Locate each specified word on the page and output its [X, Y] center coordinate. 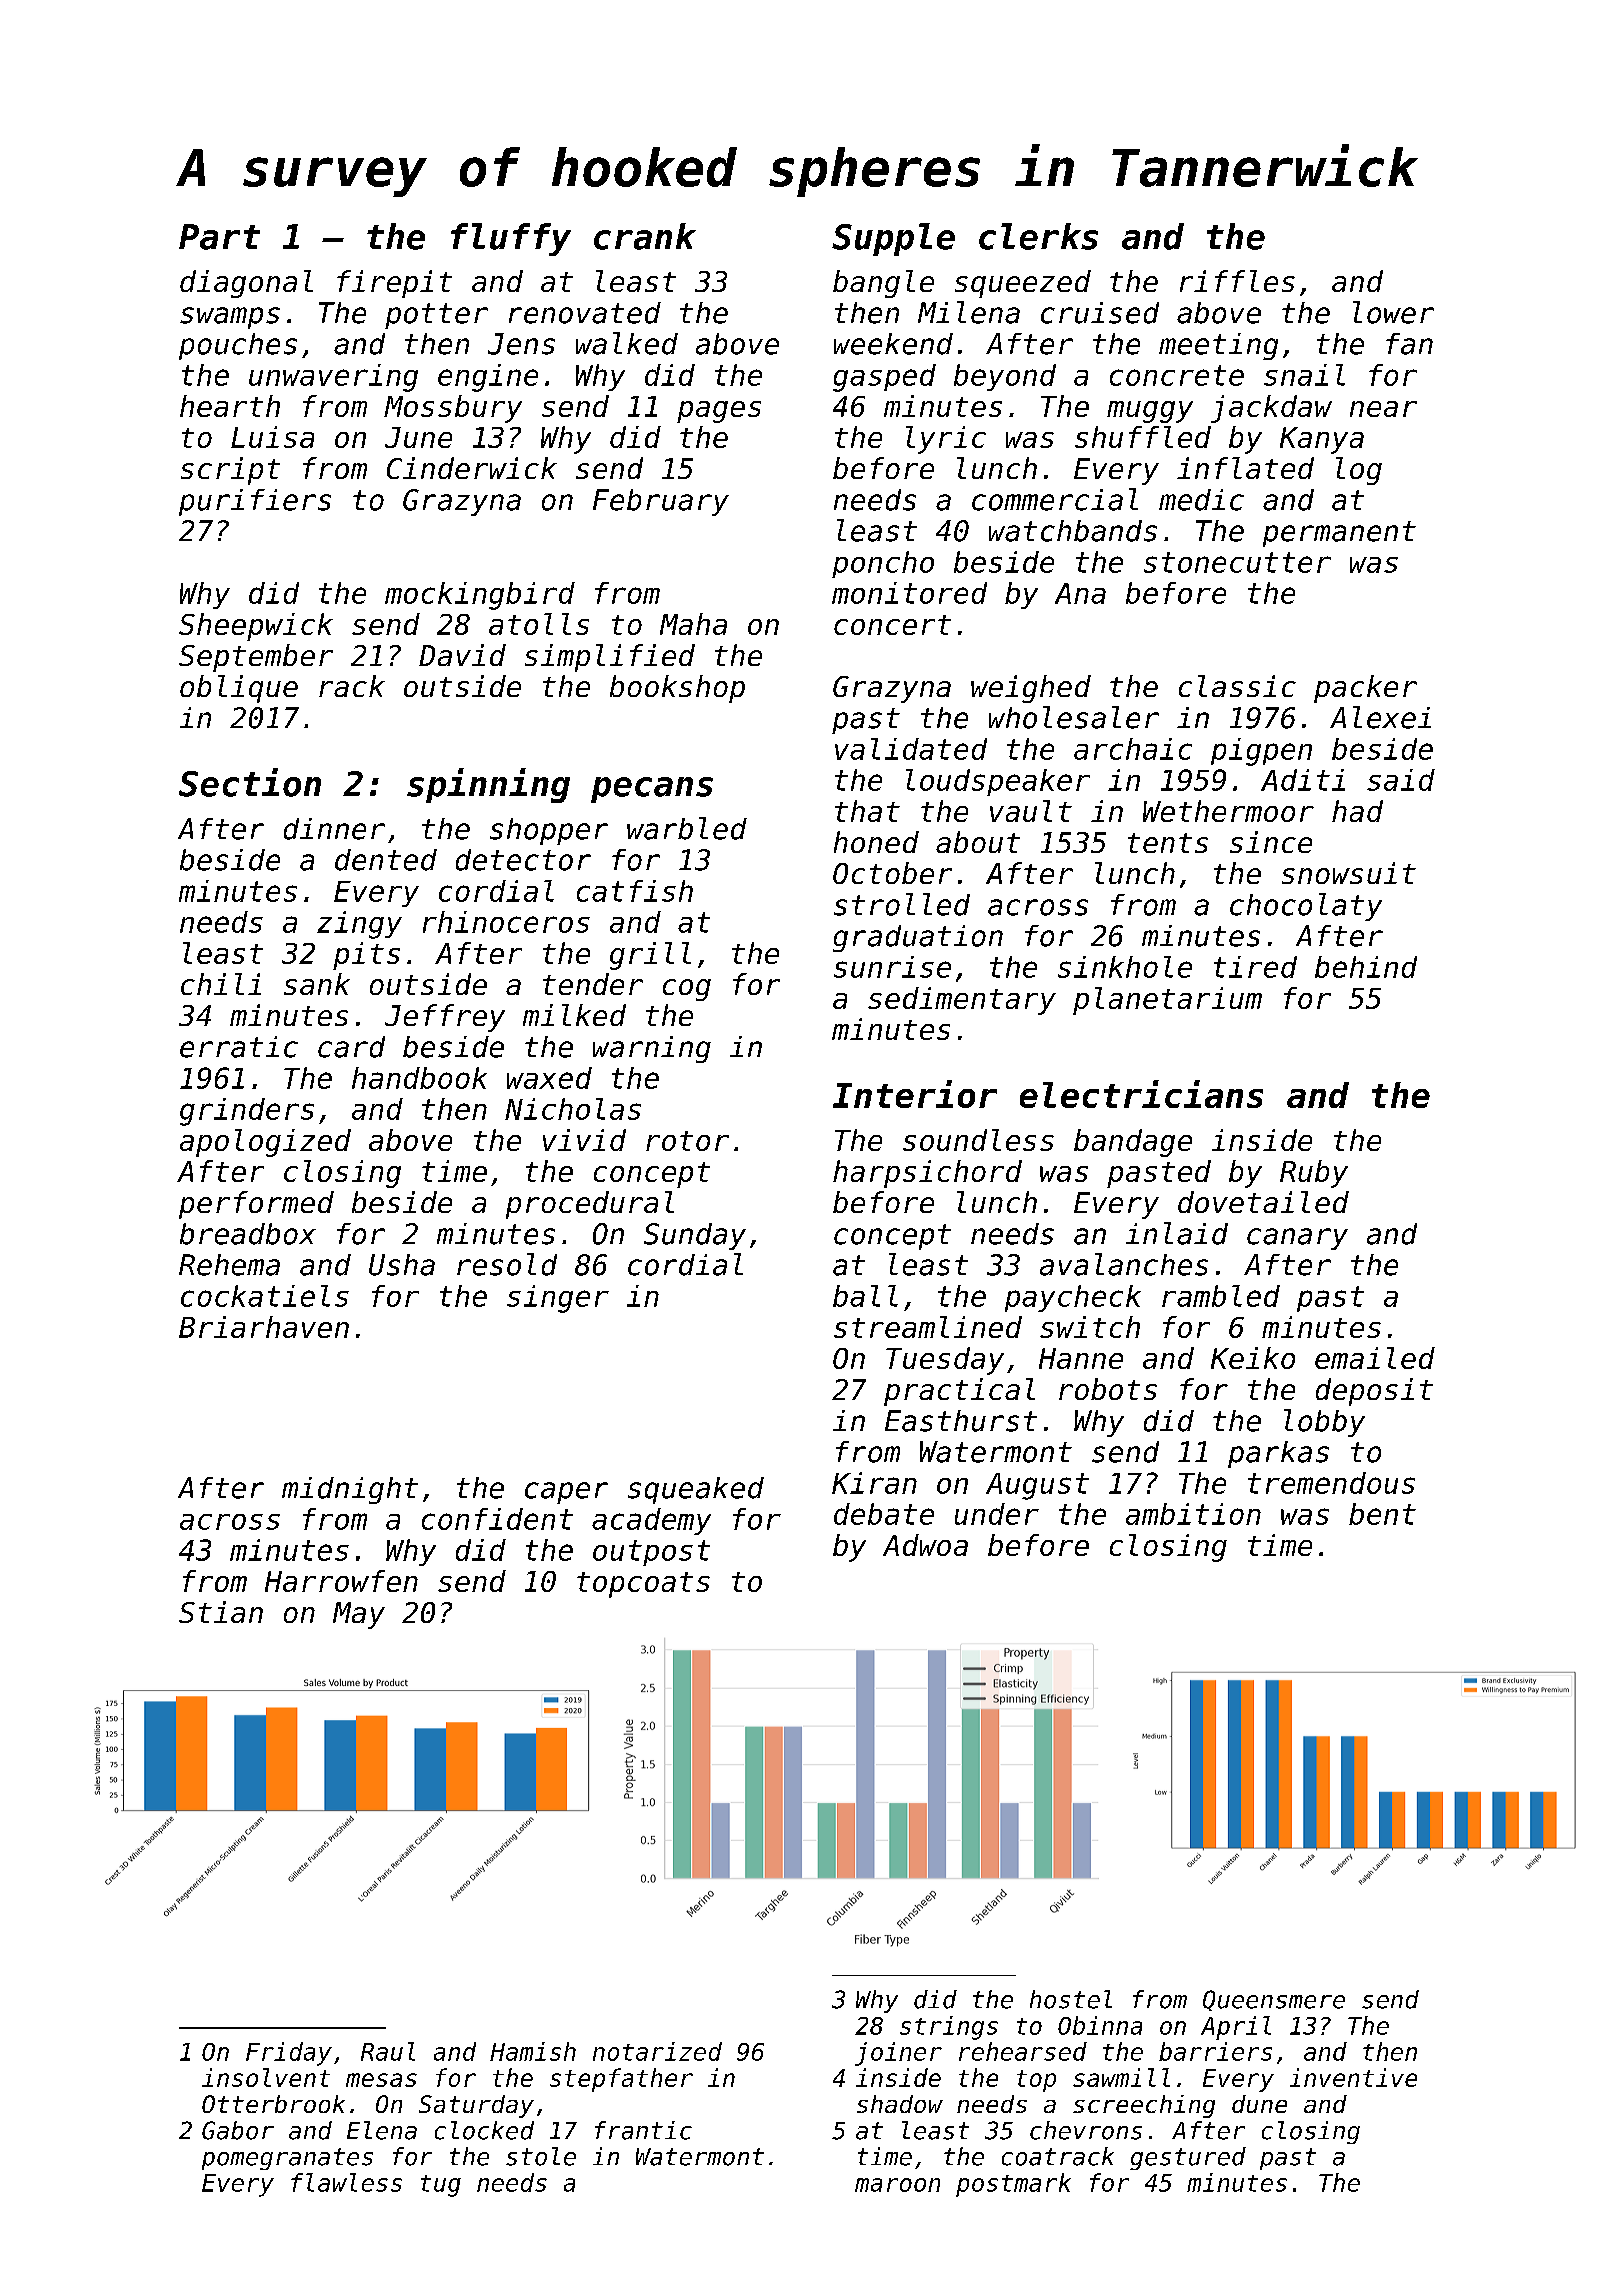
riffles [1237, 281]
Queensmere [1274, 2000]
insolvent [266, 2077]
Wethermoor [1228, 811]
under [997, 1514]
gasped [884, 378]
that [867, 811]
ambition [1193, 1514]
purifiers [255, 502]
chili [221, 984]
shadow [900, 2104]
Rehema [229, 1265]
